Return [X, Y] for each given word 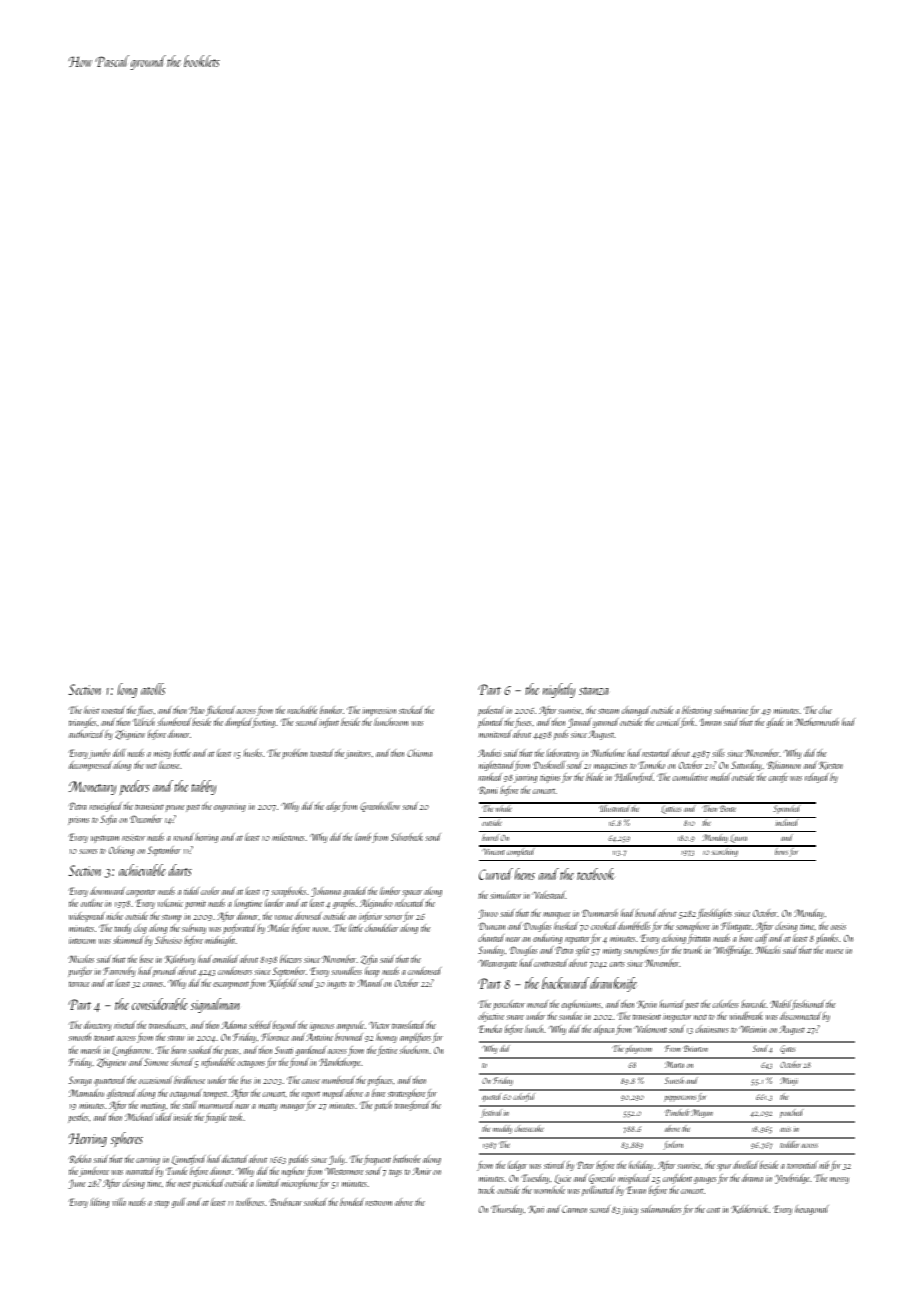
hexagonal [812, 1210]
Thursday [507, 1210]
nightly [559, 690]
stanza [593, 691]
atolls [153, 689]
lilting [99, 1203]
